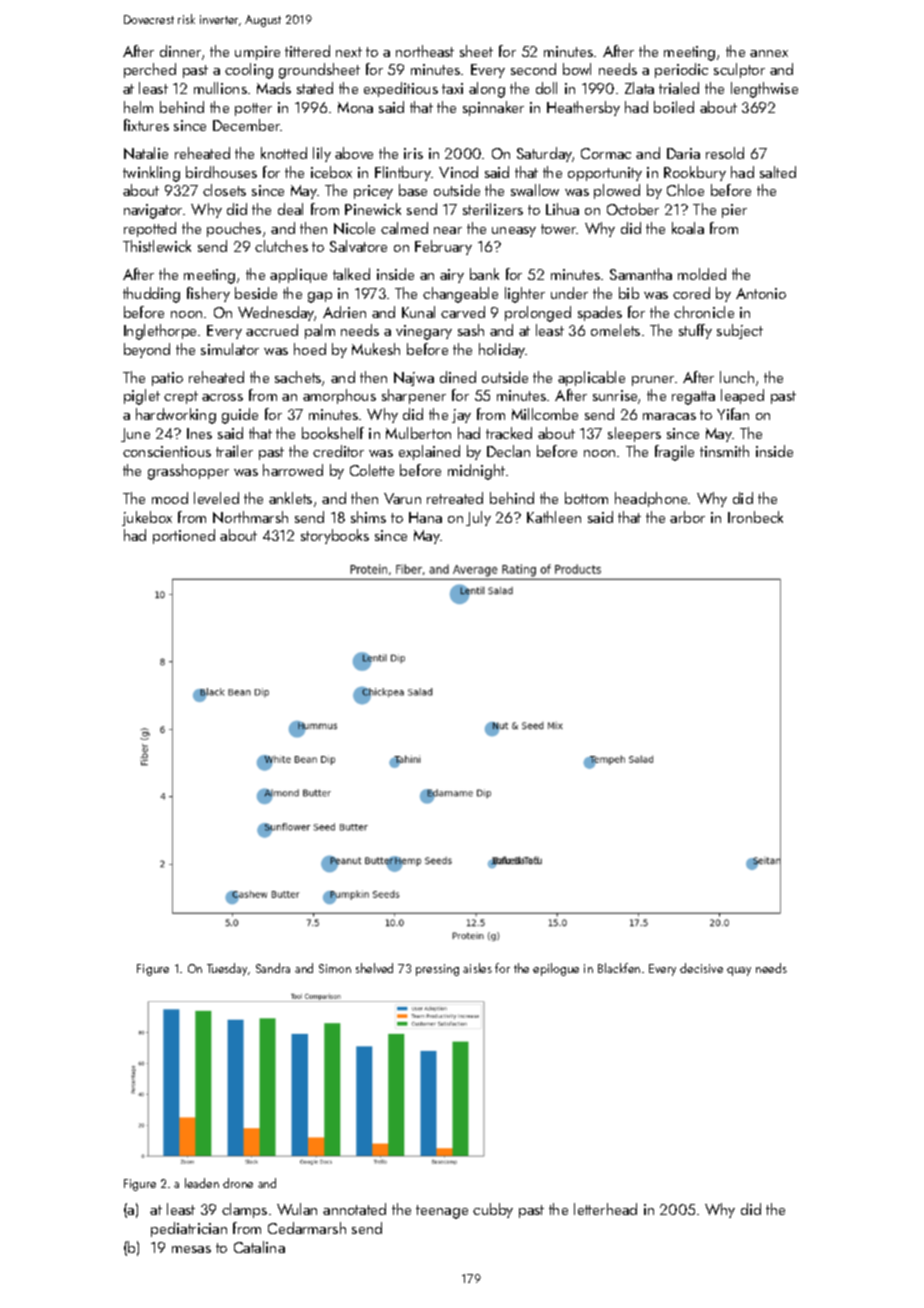 This image has width=924, height=1308. Describe the element at coordinates (455, 498) in the image. I see `retreated` at that location.
